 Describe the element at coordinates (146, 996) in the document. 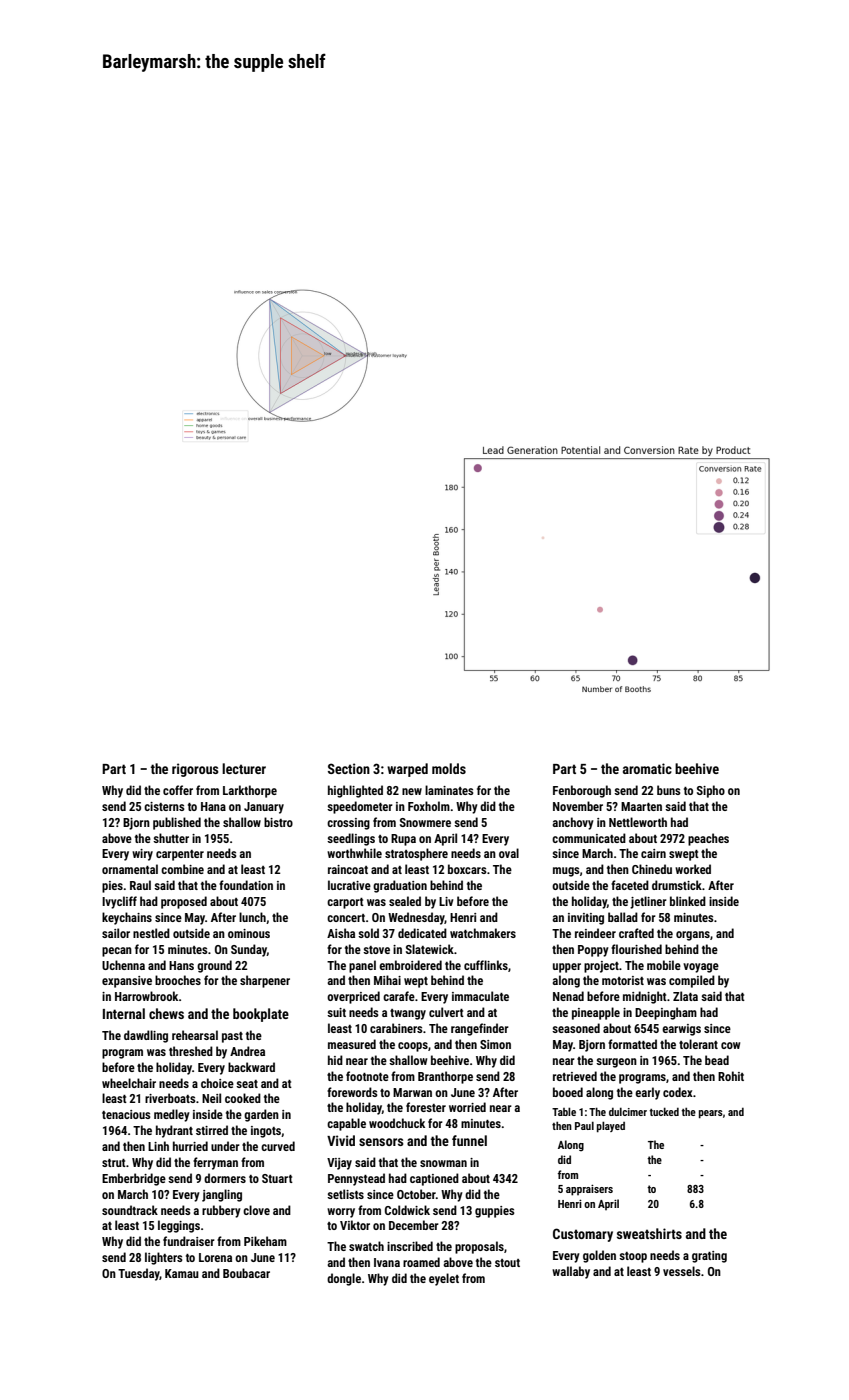

I see `Harrowbrook` at that location.
